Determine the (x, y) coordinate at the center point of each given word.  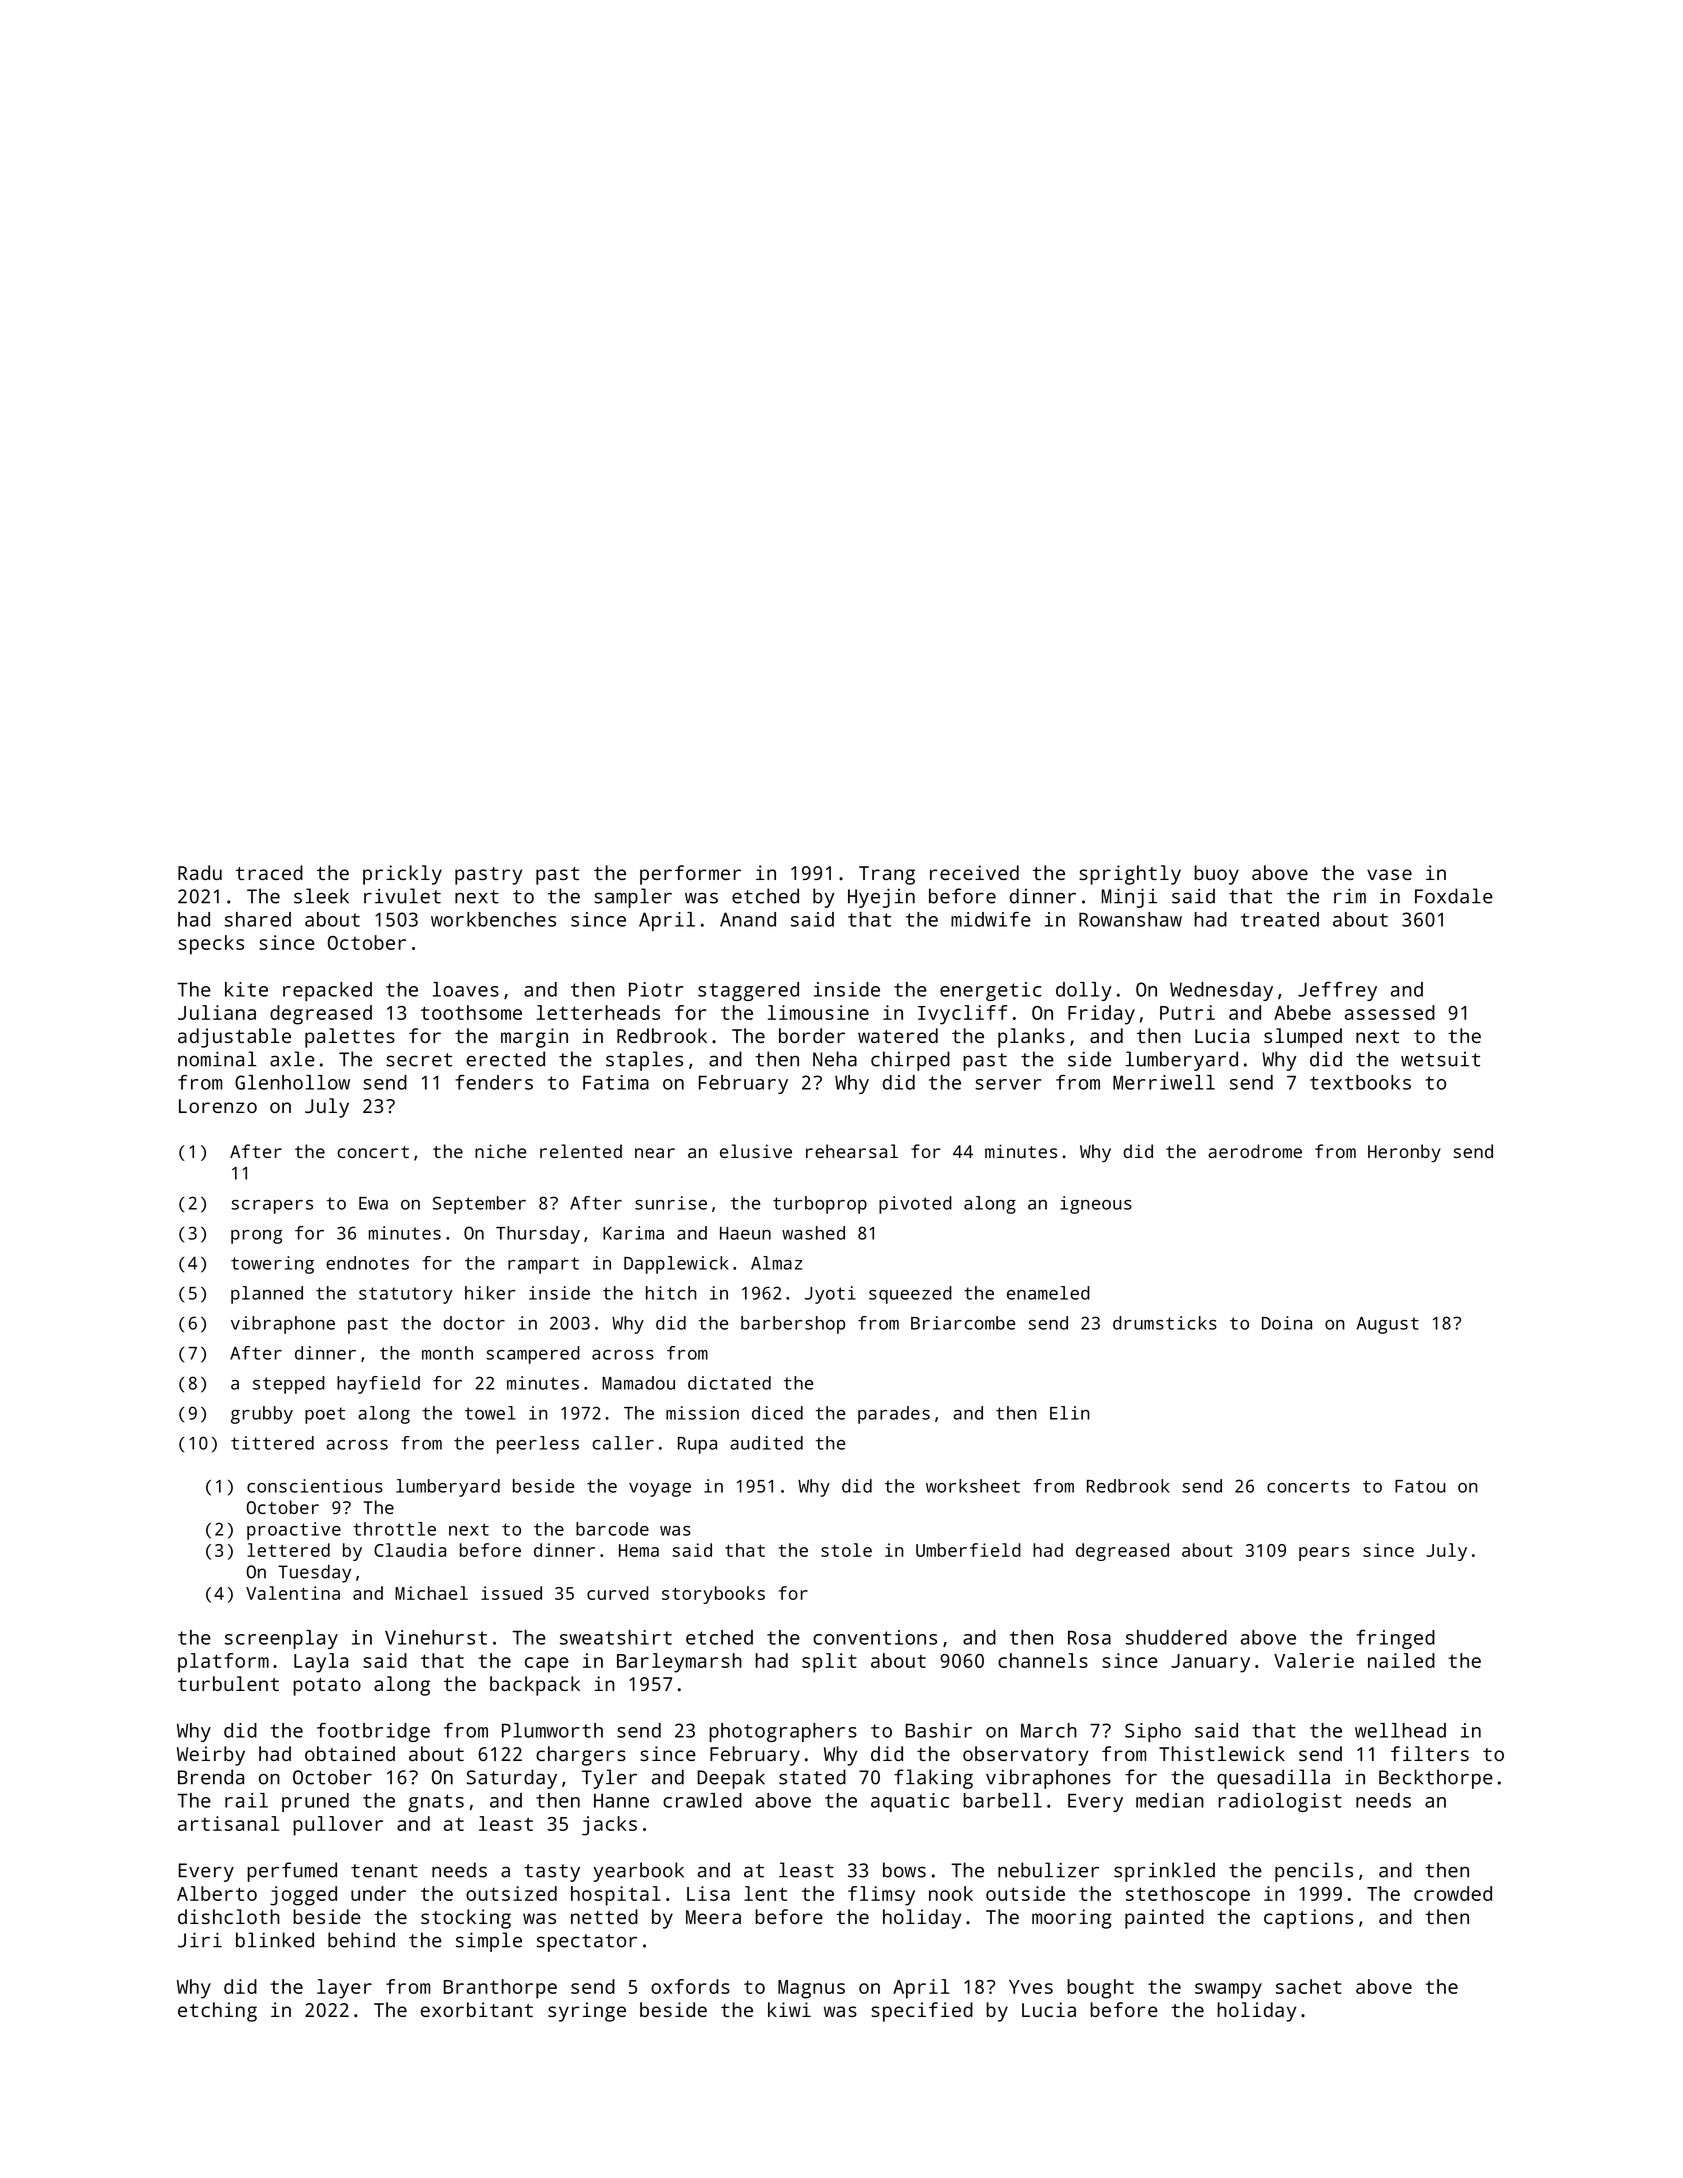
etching (217, 2012)
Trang (887, 875)
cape (547, 1665)
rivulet (402, 896)
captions (1308, 1919)
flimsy (881, 1896)
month (447, 1353)
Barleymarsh (679, 1663)
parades (894, 1415)
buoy (1216, 875)
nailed (1401, 1660)
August (1388, 1325)
